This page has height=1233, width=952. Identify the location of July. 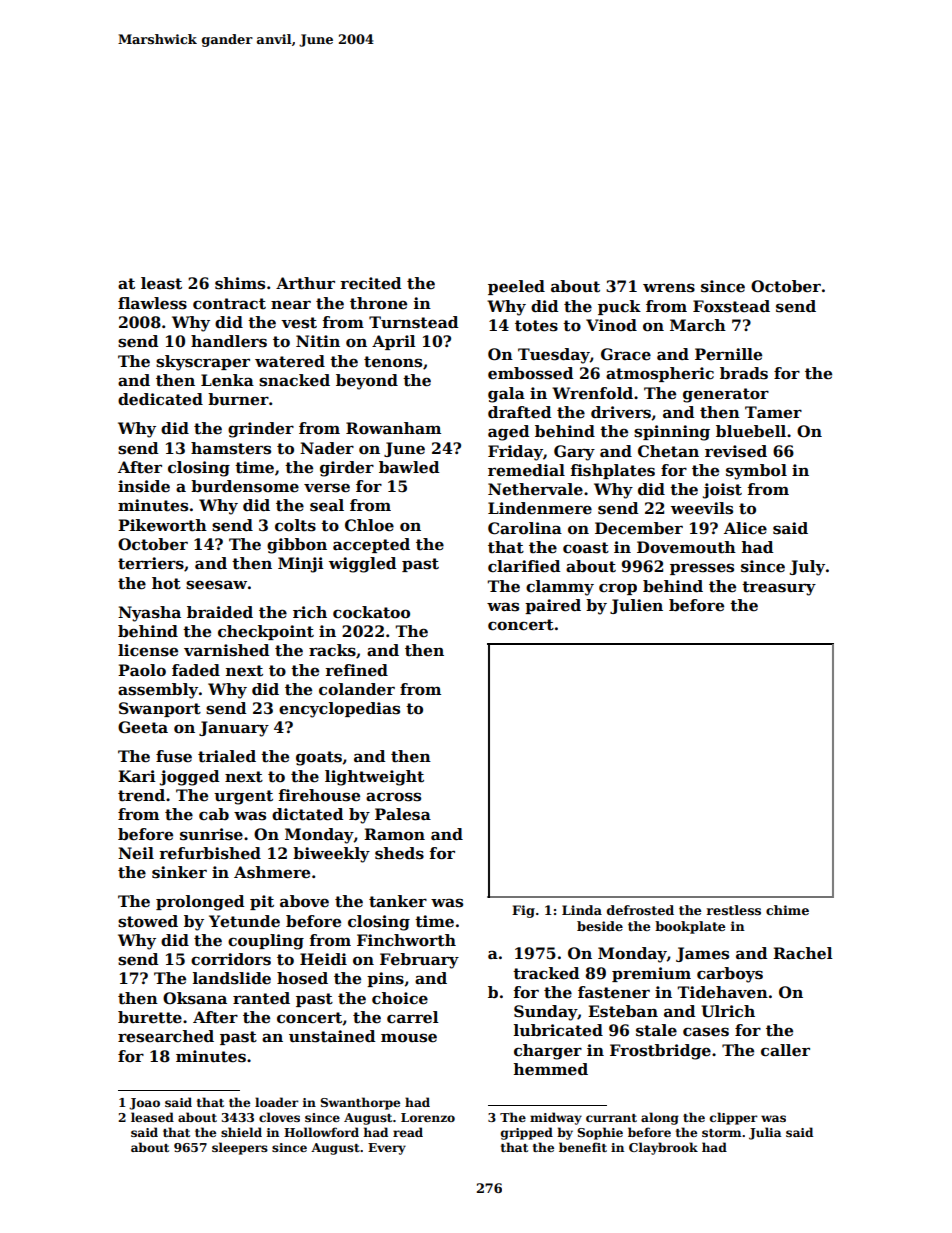
(807, 568).
